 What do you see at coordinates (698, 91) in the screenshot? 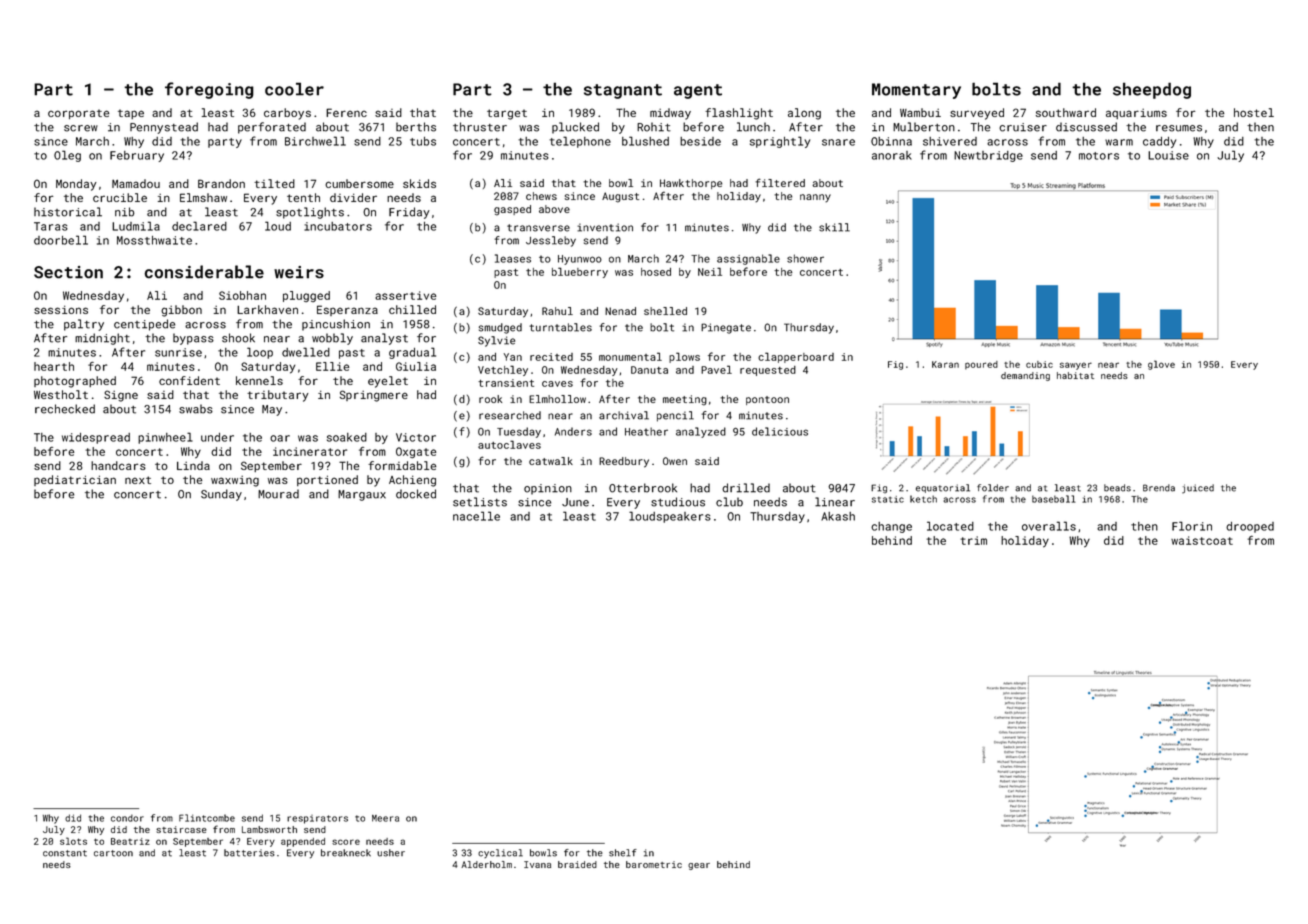
I see `agent` at bounding box center [698, 91].
